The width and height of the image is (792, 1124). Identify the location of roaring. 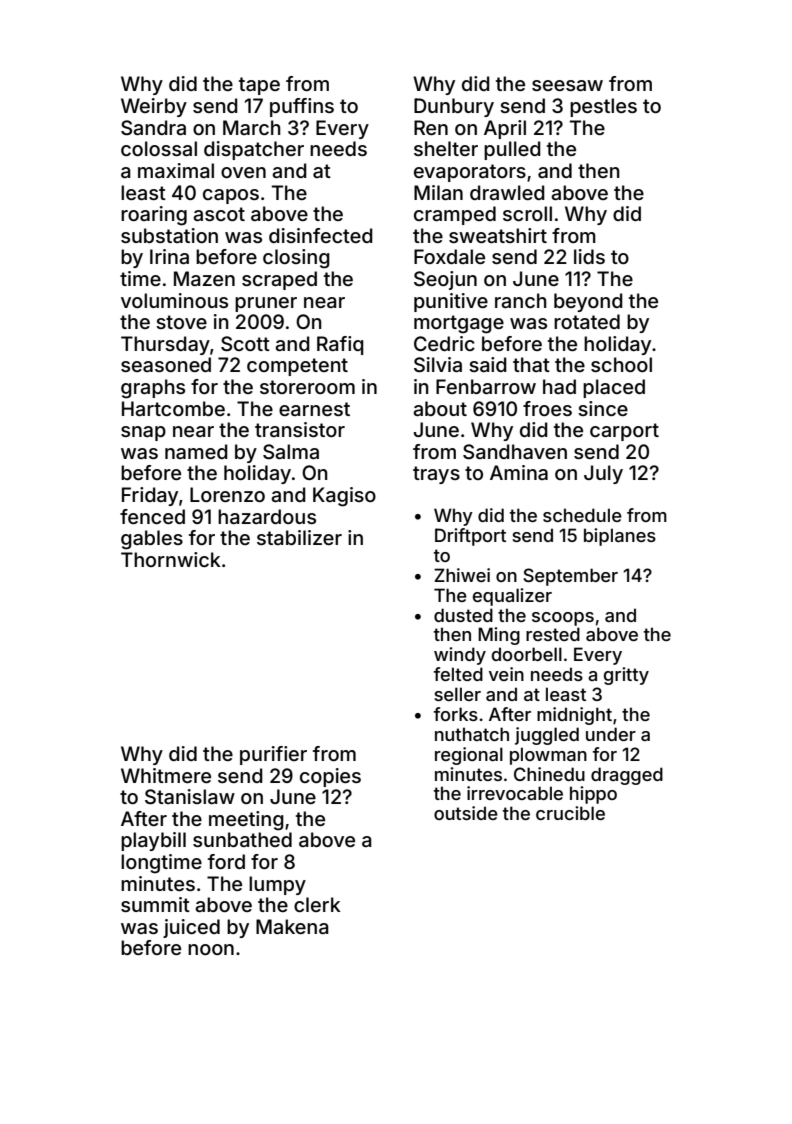
(154, 216).
